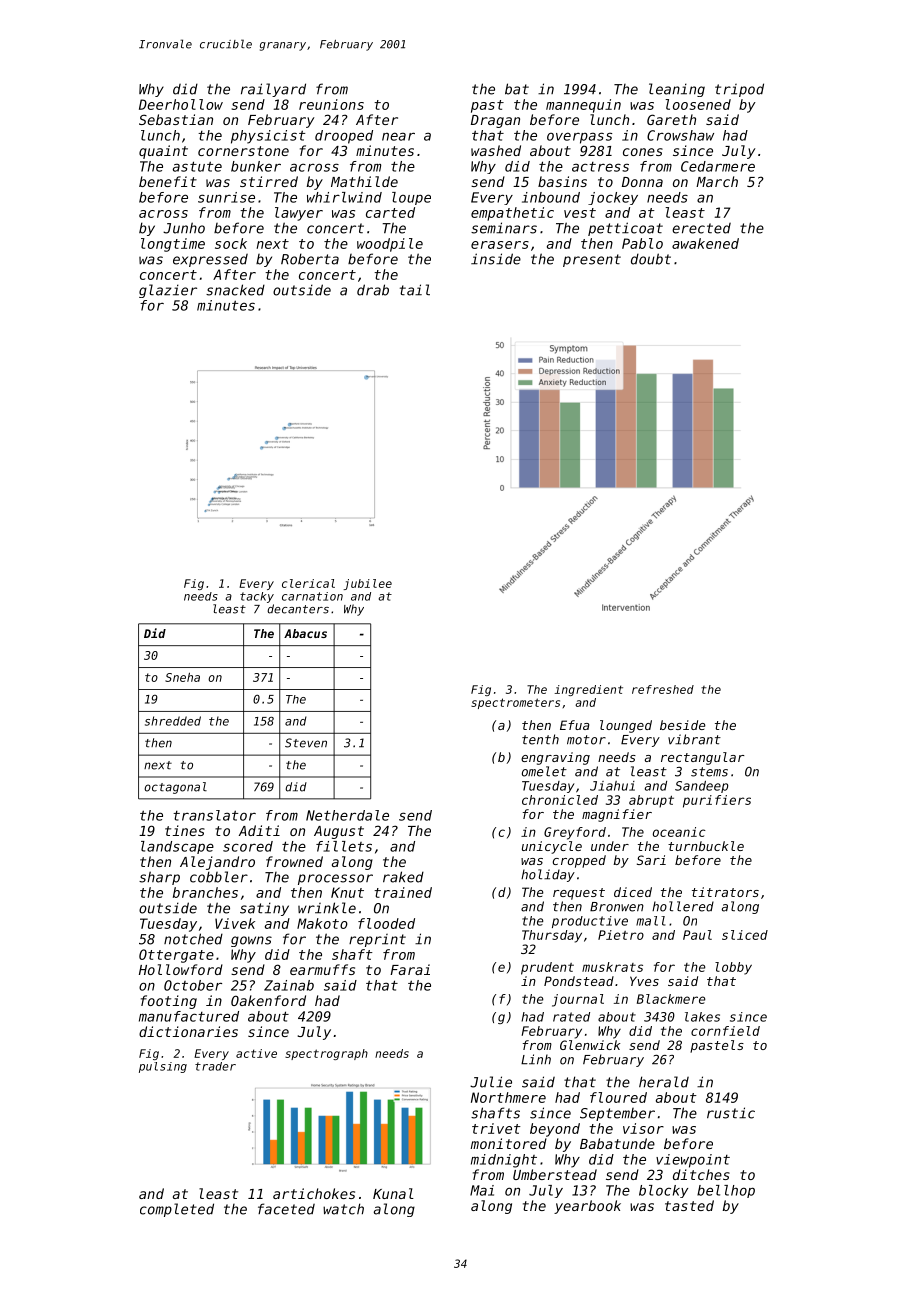  What do you see at coordinates (725, 892) in the page?
I see `titrators` at bounding box center [725, 892].
